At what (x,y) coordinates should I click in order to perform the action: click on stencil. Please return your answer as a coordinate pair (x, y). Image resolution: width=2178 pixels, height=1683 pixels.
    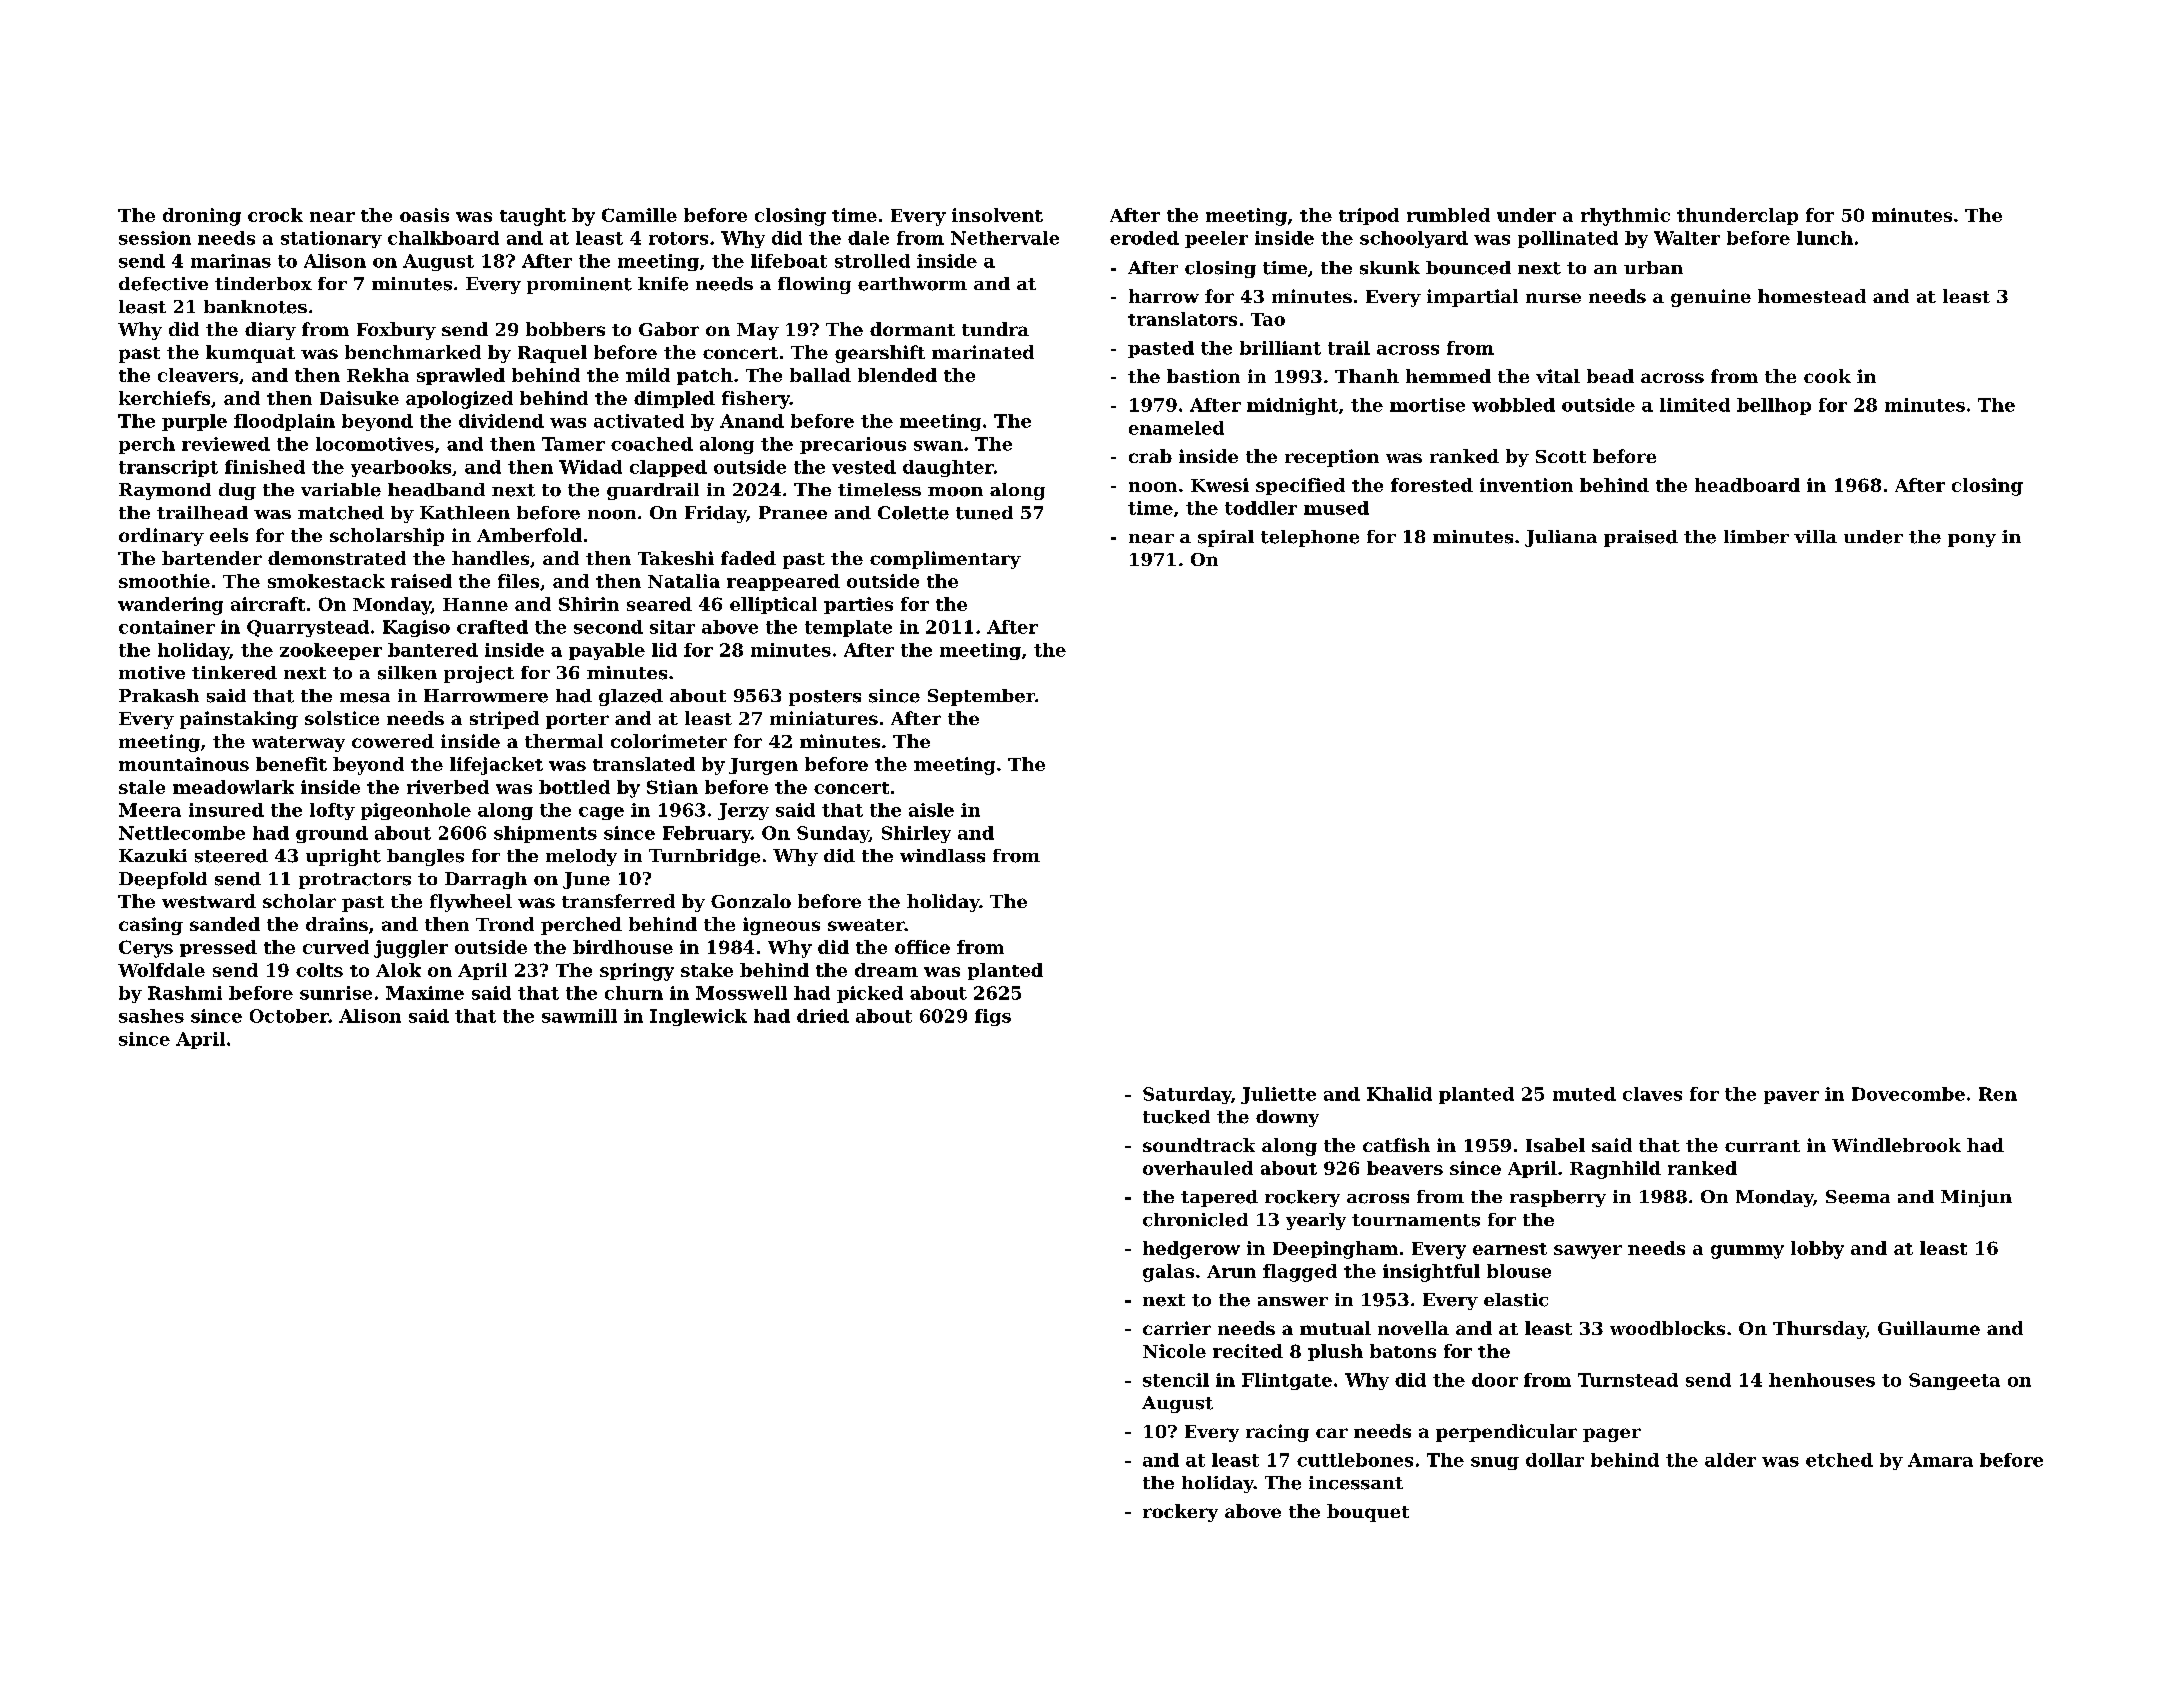
    Looking at the image, I should click on (1176, 1380).
